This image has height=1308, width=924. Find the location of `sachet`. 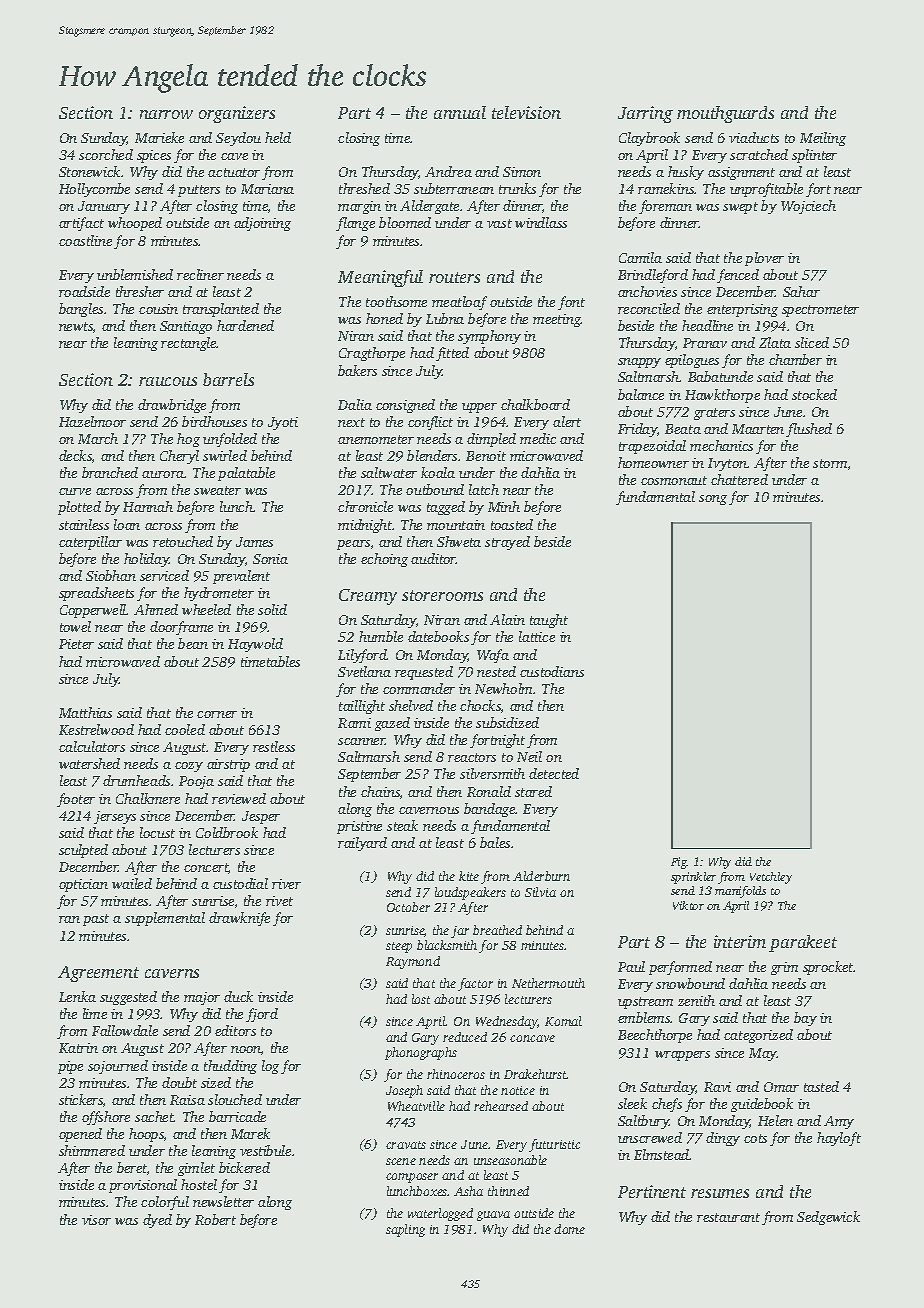

sachet is located at coordinates (154, 1116).
